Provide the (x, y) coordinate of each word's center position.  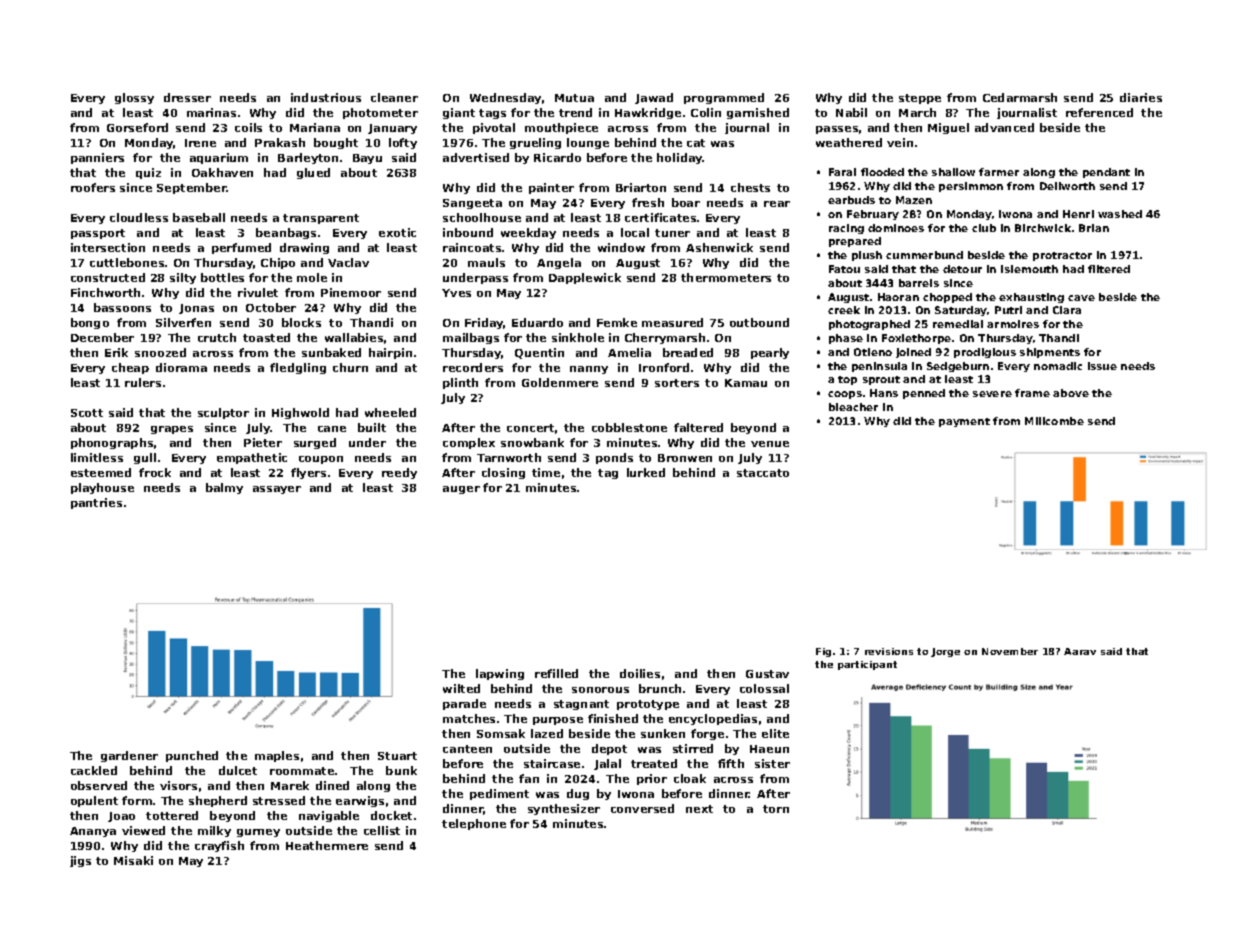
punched (192, 756)
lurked (646, 472)
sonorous (600, 690)
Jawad (654, 98)
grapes (172, 430)
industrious (326, 97)
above (1071, 393)
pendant (1106, 173)
